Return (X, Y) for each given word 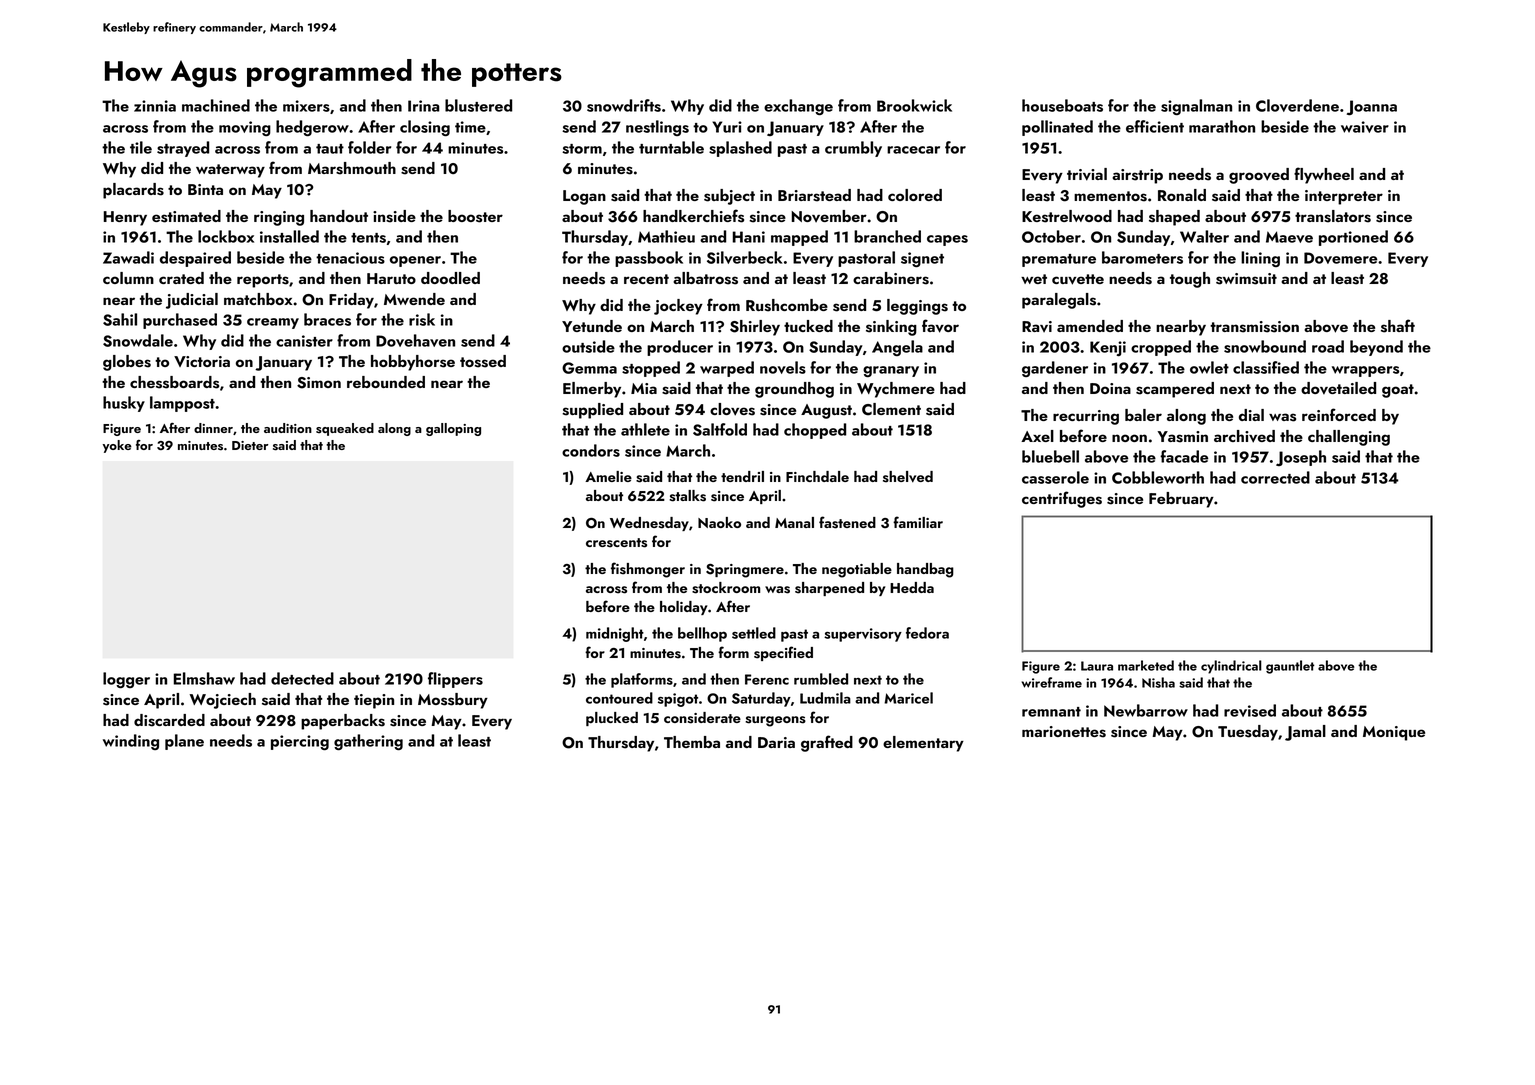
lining (1260, 259)
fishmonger (648, 570)
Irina (424, 106)
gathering (368, 742)
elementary (923, 744)
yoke (117, 446)
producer (680, 348)
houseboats (1062, 105)
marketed (1146, 665)
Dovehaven (415, 340)
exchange (798, 107)
